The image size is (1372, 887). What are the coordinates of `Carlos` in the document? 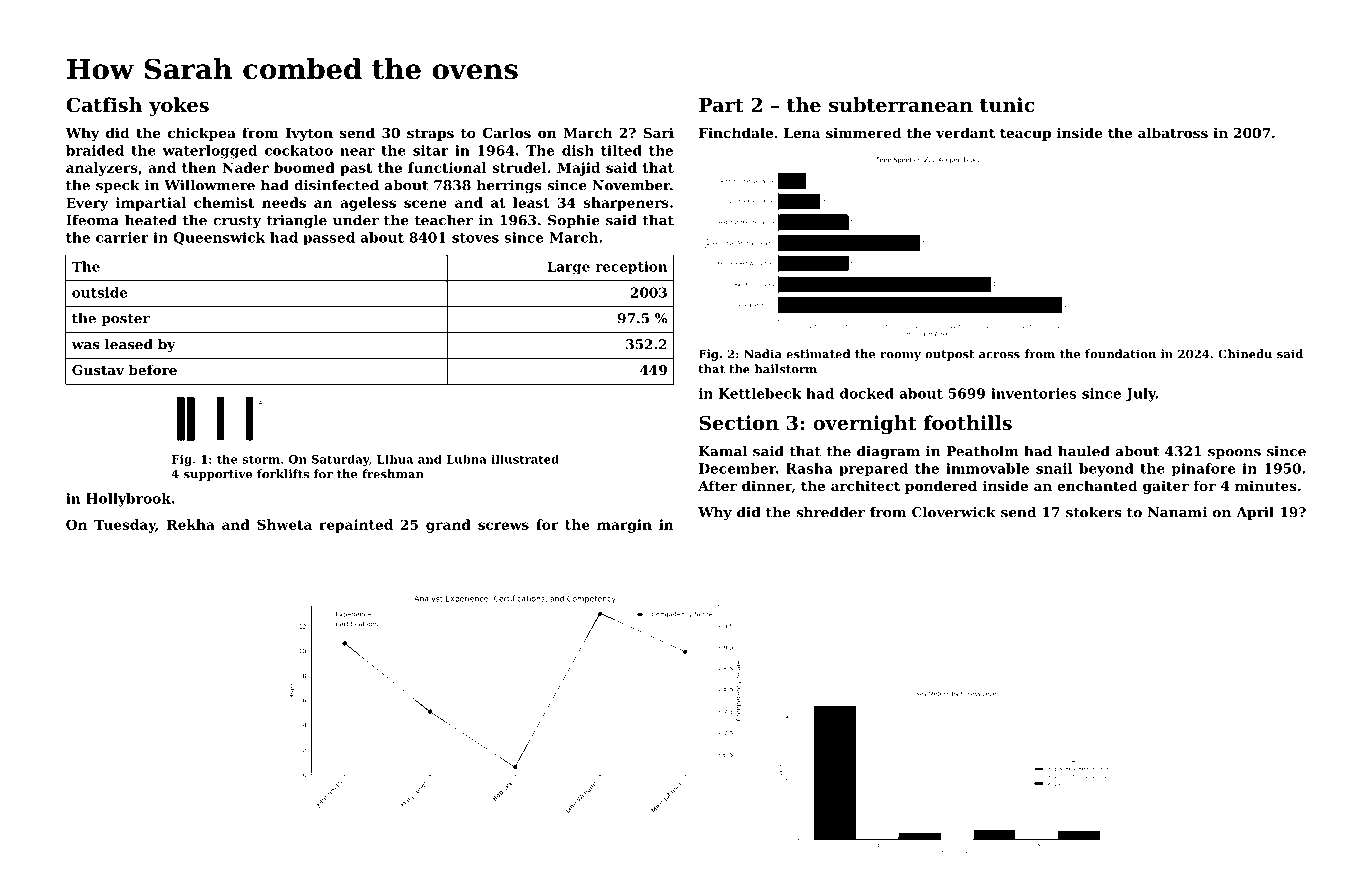 It's located at (507, 132).
